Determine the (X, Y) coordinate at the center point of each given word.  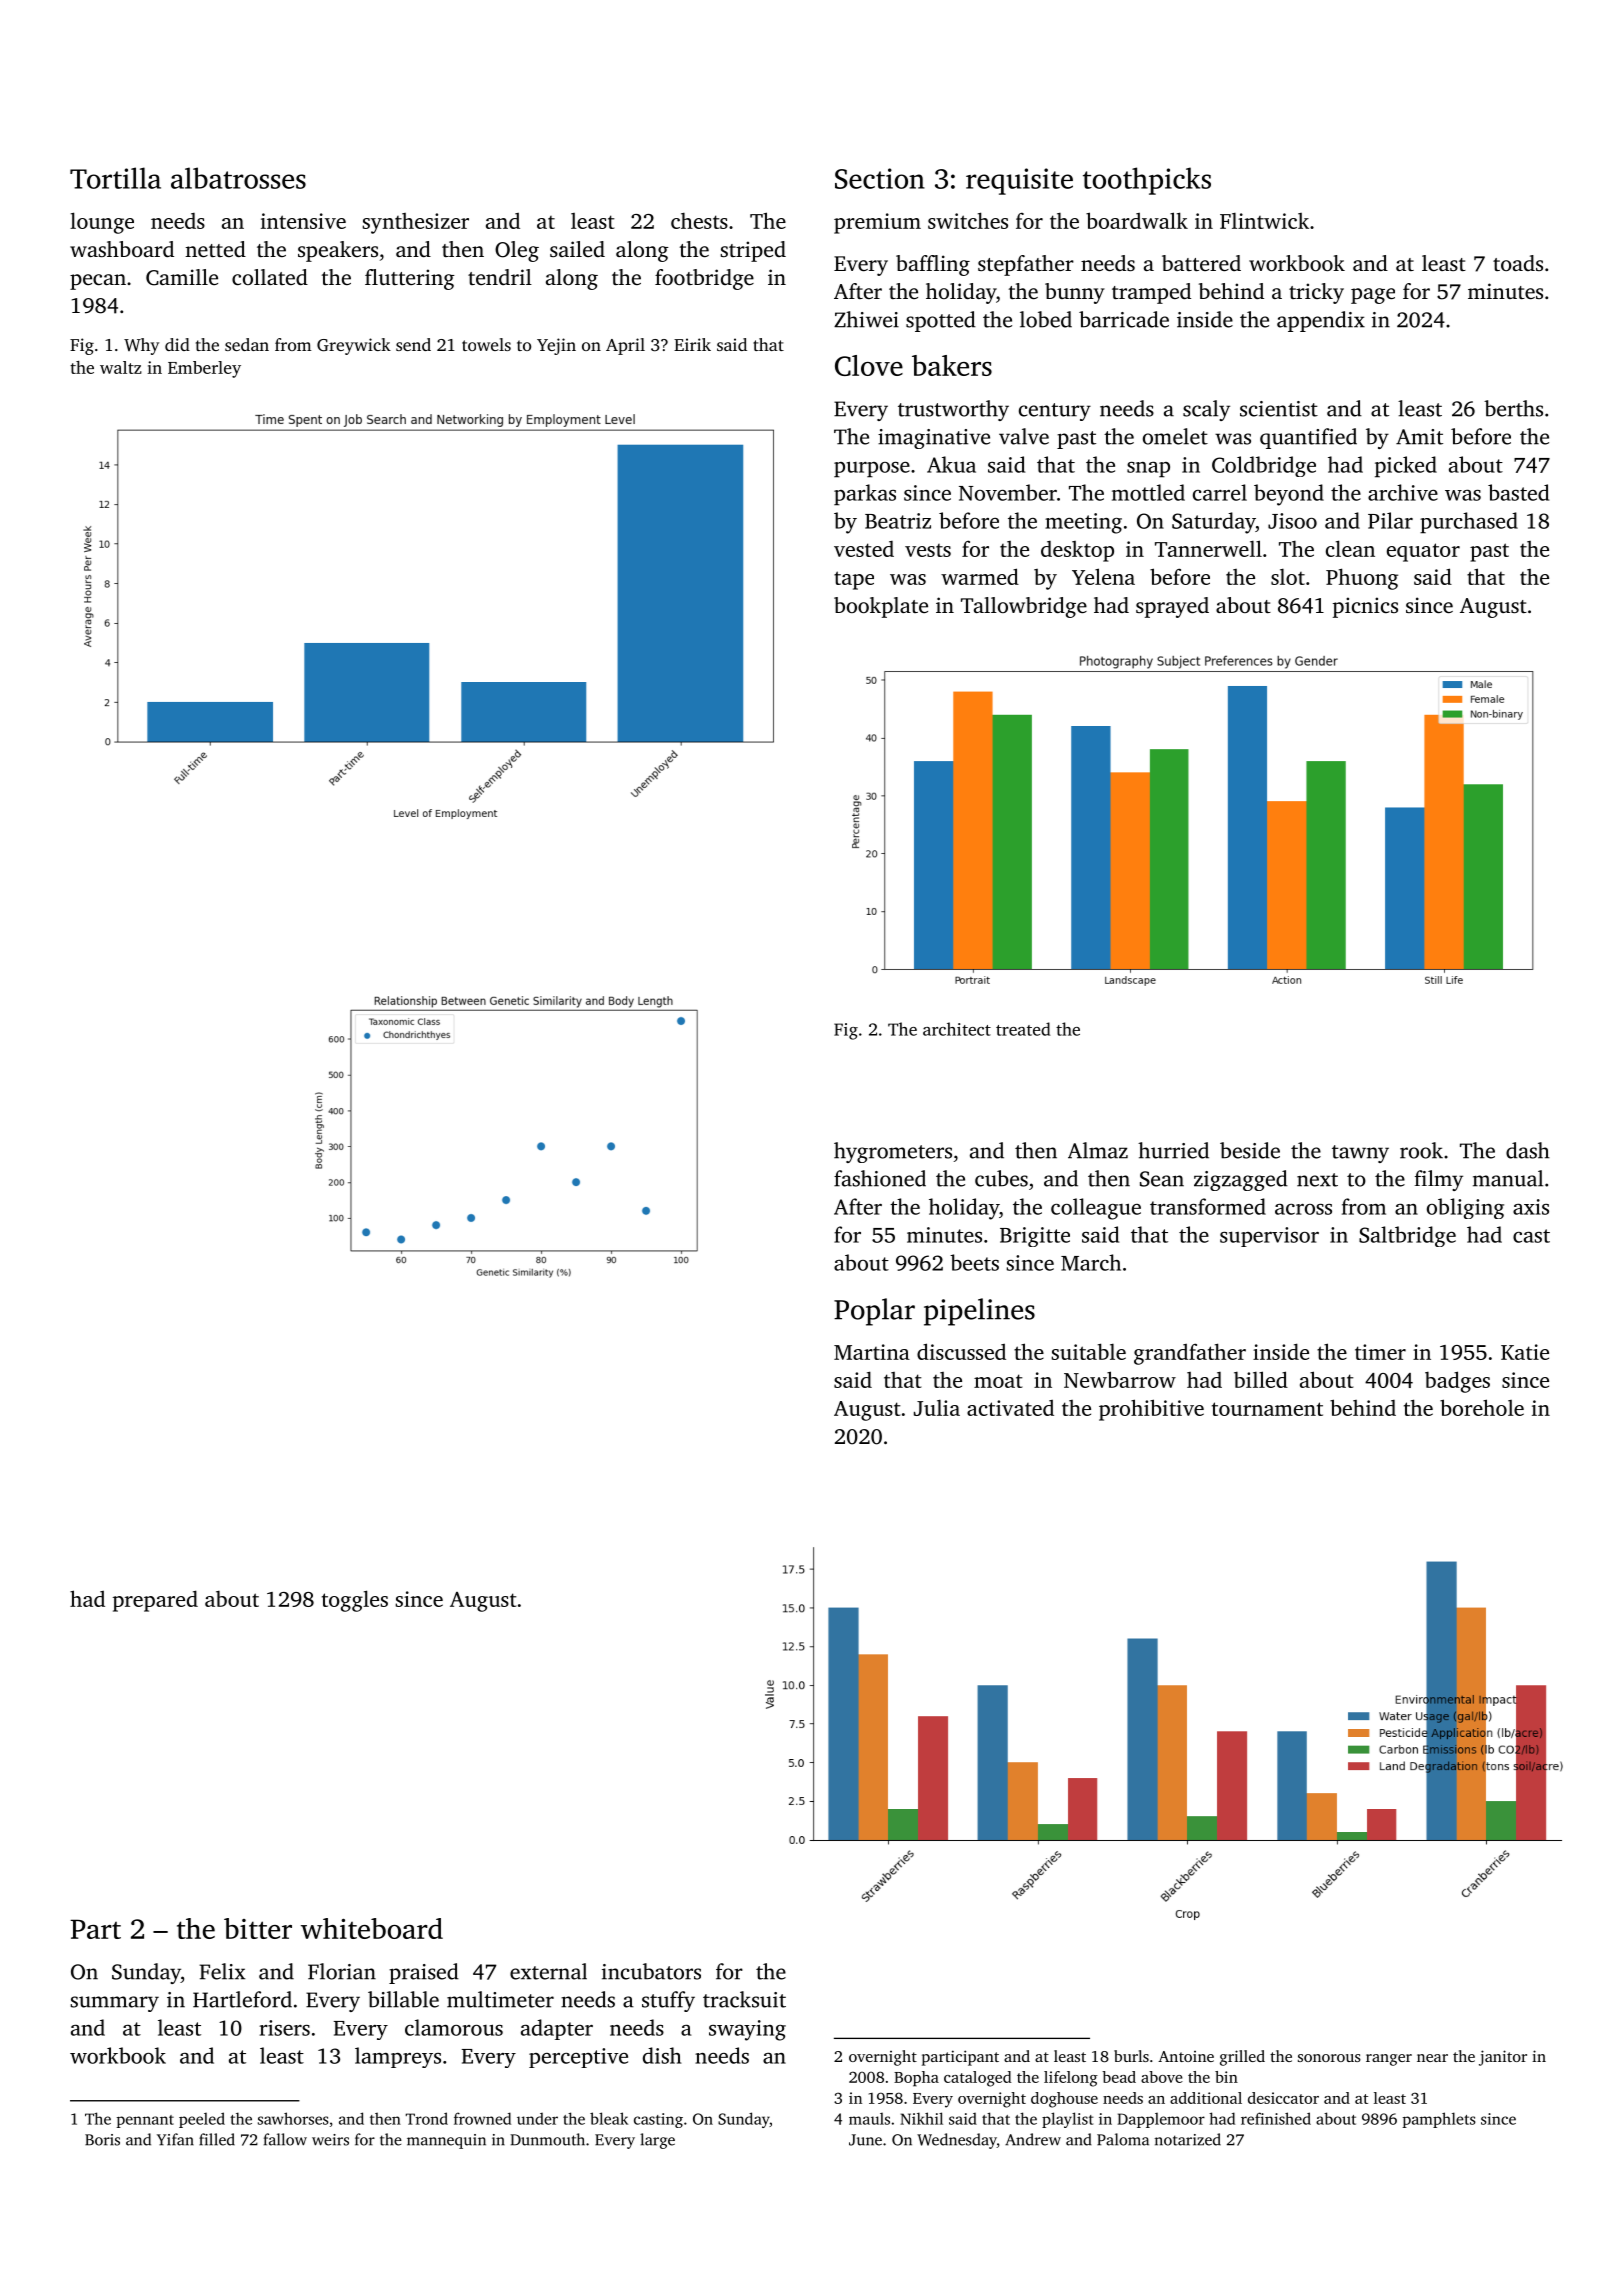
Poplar (874, 1312)
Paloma (1123, 2139)
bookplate (881, 607)
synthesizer (415, 223)
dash (1528, 1150)
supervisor (1269, 1237)
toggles (355, 1601)
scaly (1206, 410)
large (657, 2141)
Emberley (204, 369)
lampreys (398, 2057)
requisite (1019, 181)
